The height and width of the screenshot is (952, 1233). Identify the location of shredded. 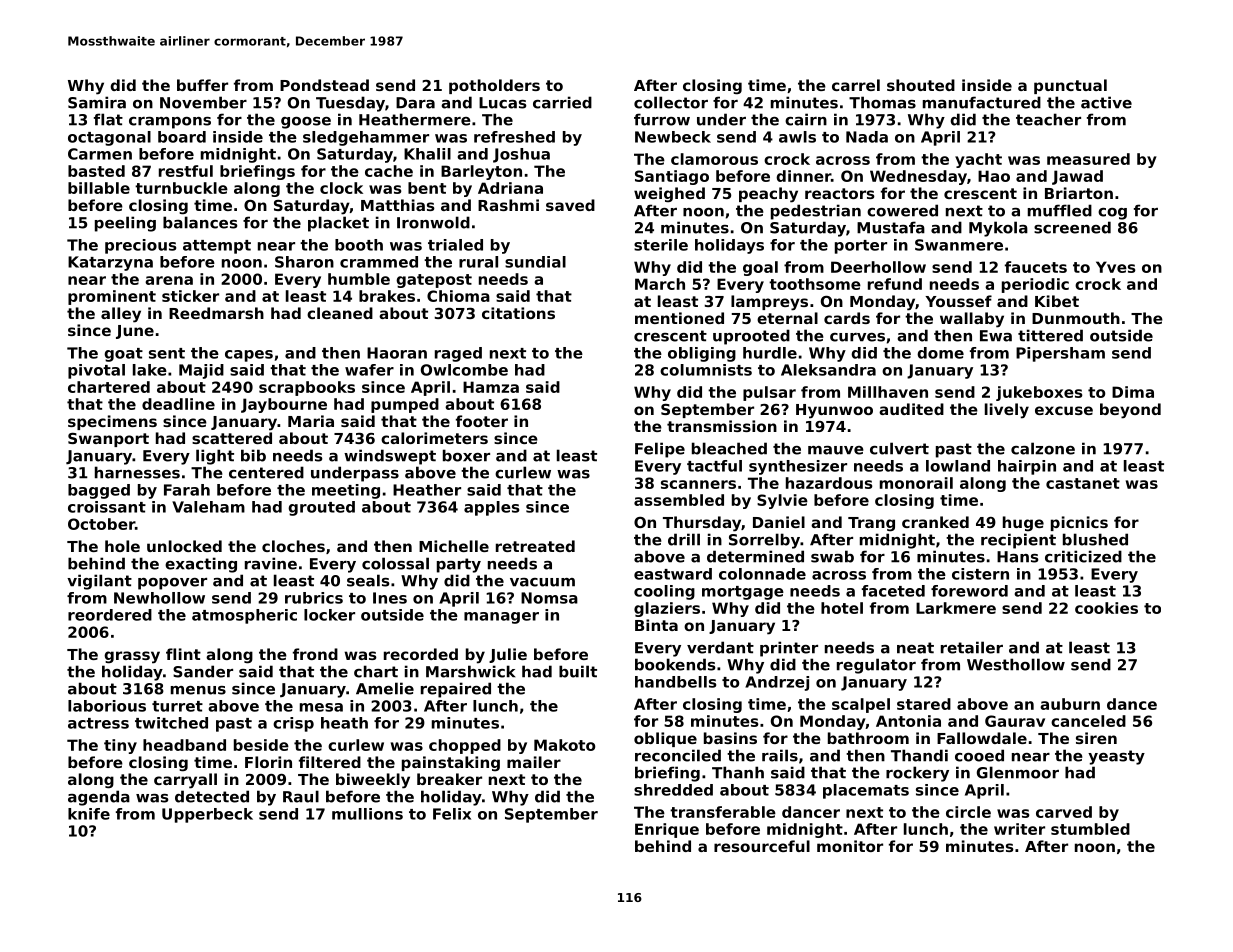
(673, 790).
